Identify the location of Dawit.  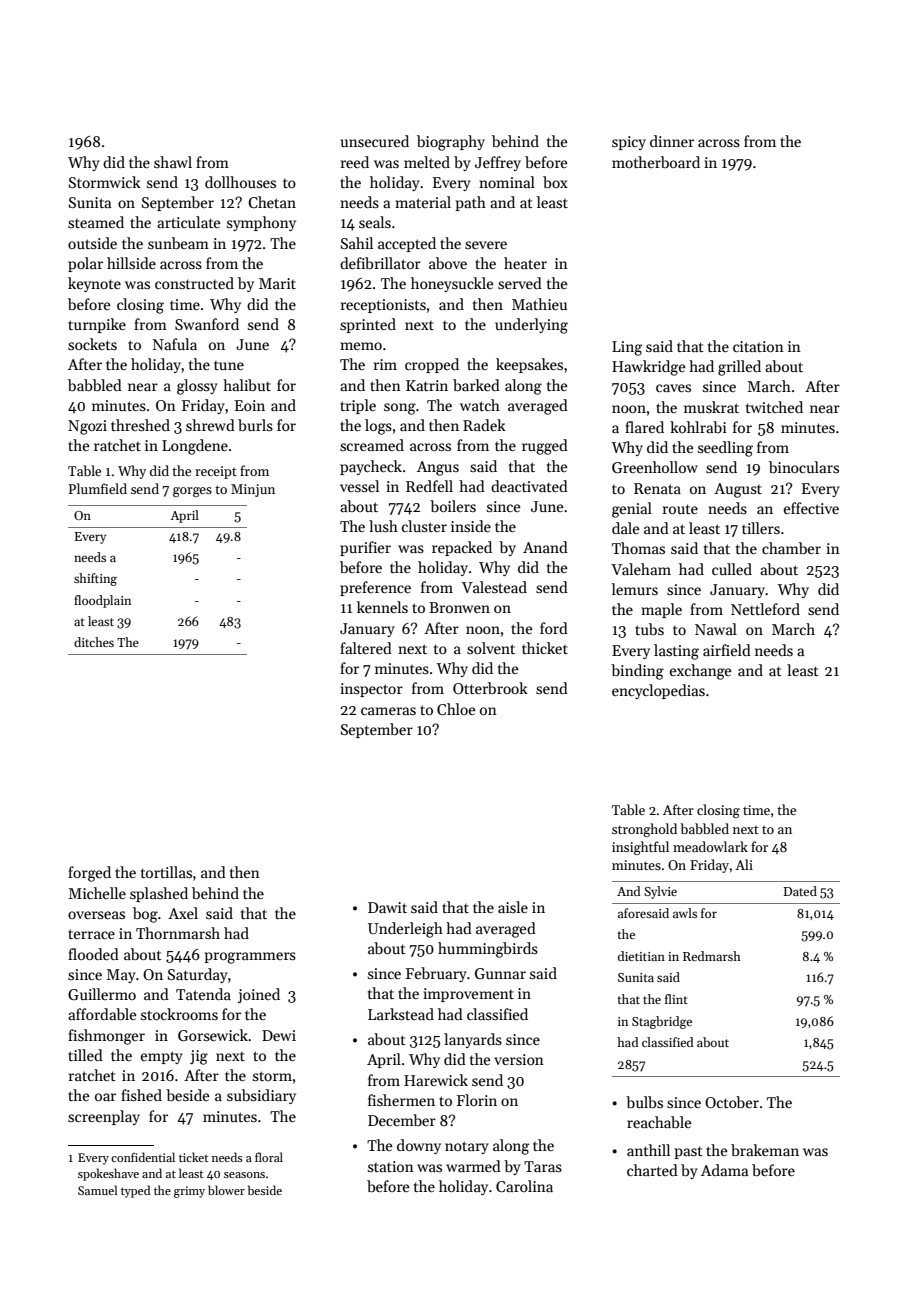
(387, 907).
